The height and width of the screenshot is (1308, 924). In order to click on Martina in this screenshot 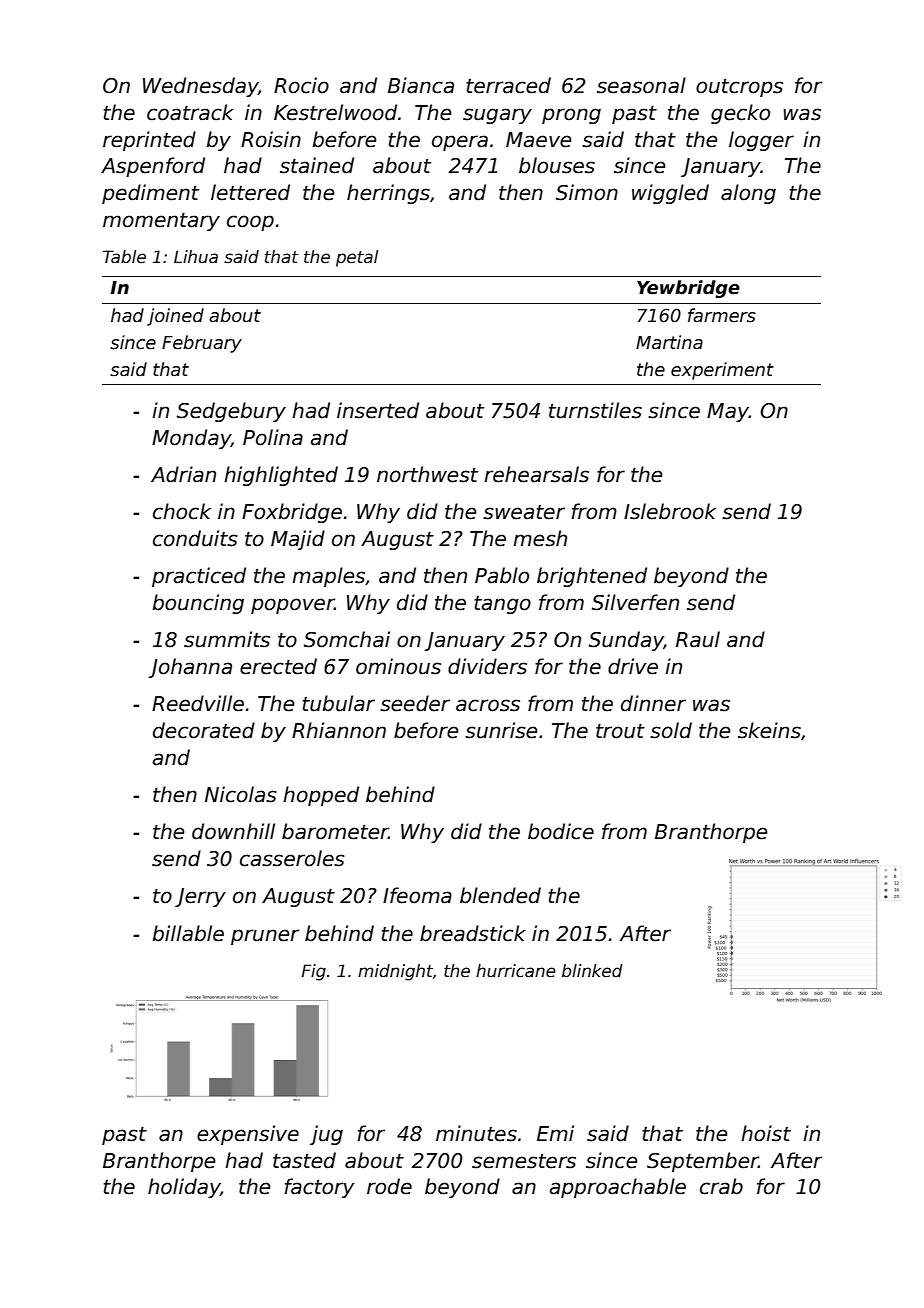, I will do `click(669, 342)`.
